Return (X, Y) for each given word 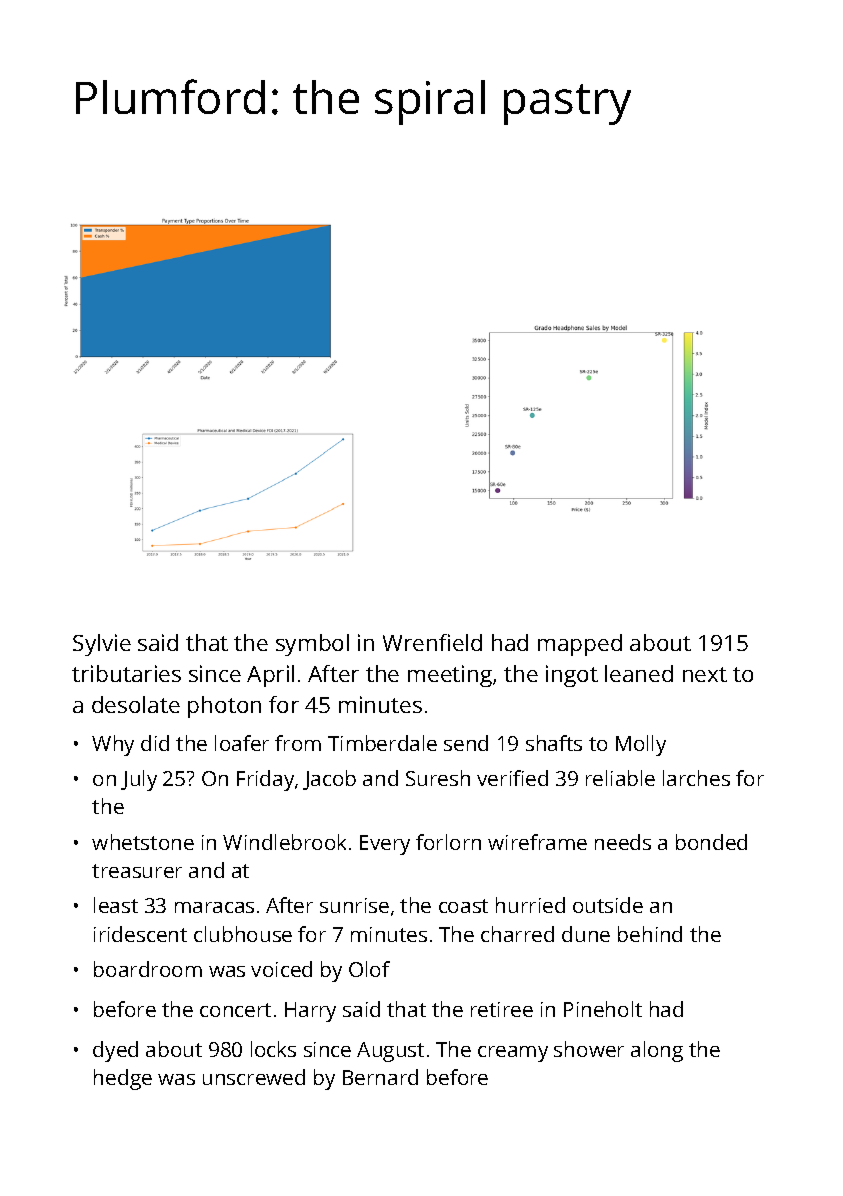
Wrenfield (432, 642)
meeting (450, 676)
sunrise (354, 905)
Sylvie (102, 645)
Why (113, 745)
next (705, 674)
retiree (502, 1009)
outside (608, 905)
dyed (115, 1051)
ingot (572, 676)
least (116, 905)
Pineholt (603, 1009)
